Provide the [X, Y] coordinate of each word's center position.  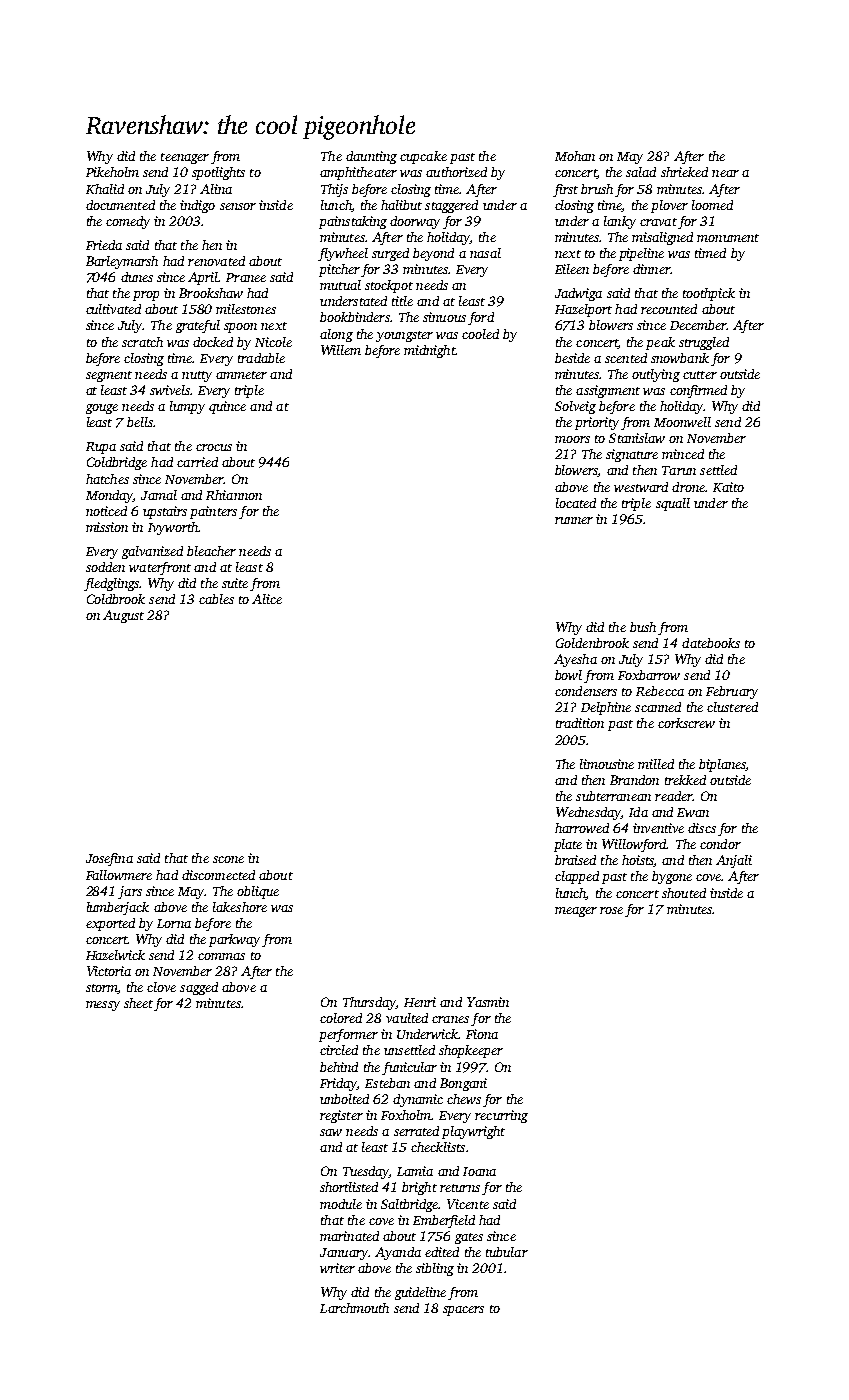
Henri [420, 1002]
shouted [684, 893]
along [336, 335]
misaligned [662, 238]
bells [140, 422]
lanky [620, 222]
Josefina [109, 859]
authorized [456, 172]
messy [103, 1006]
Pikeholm [112, 172]
